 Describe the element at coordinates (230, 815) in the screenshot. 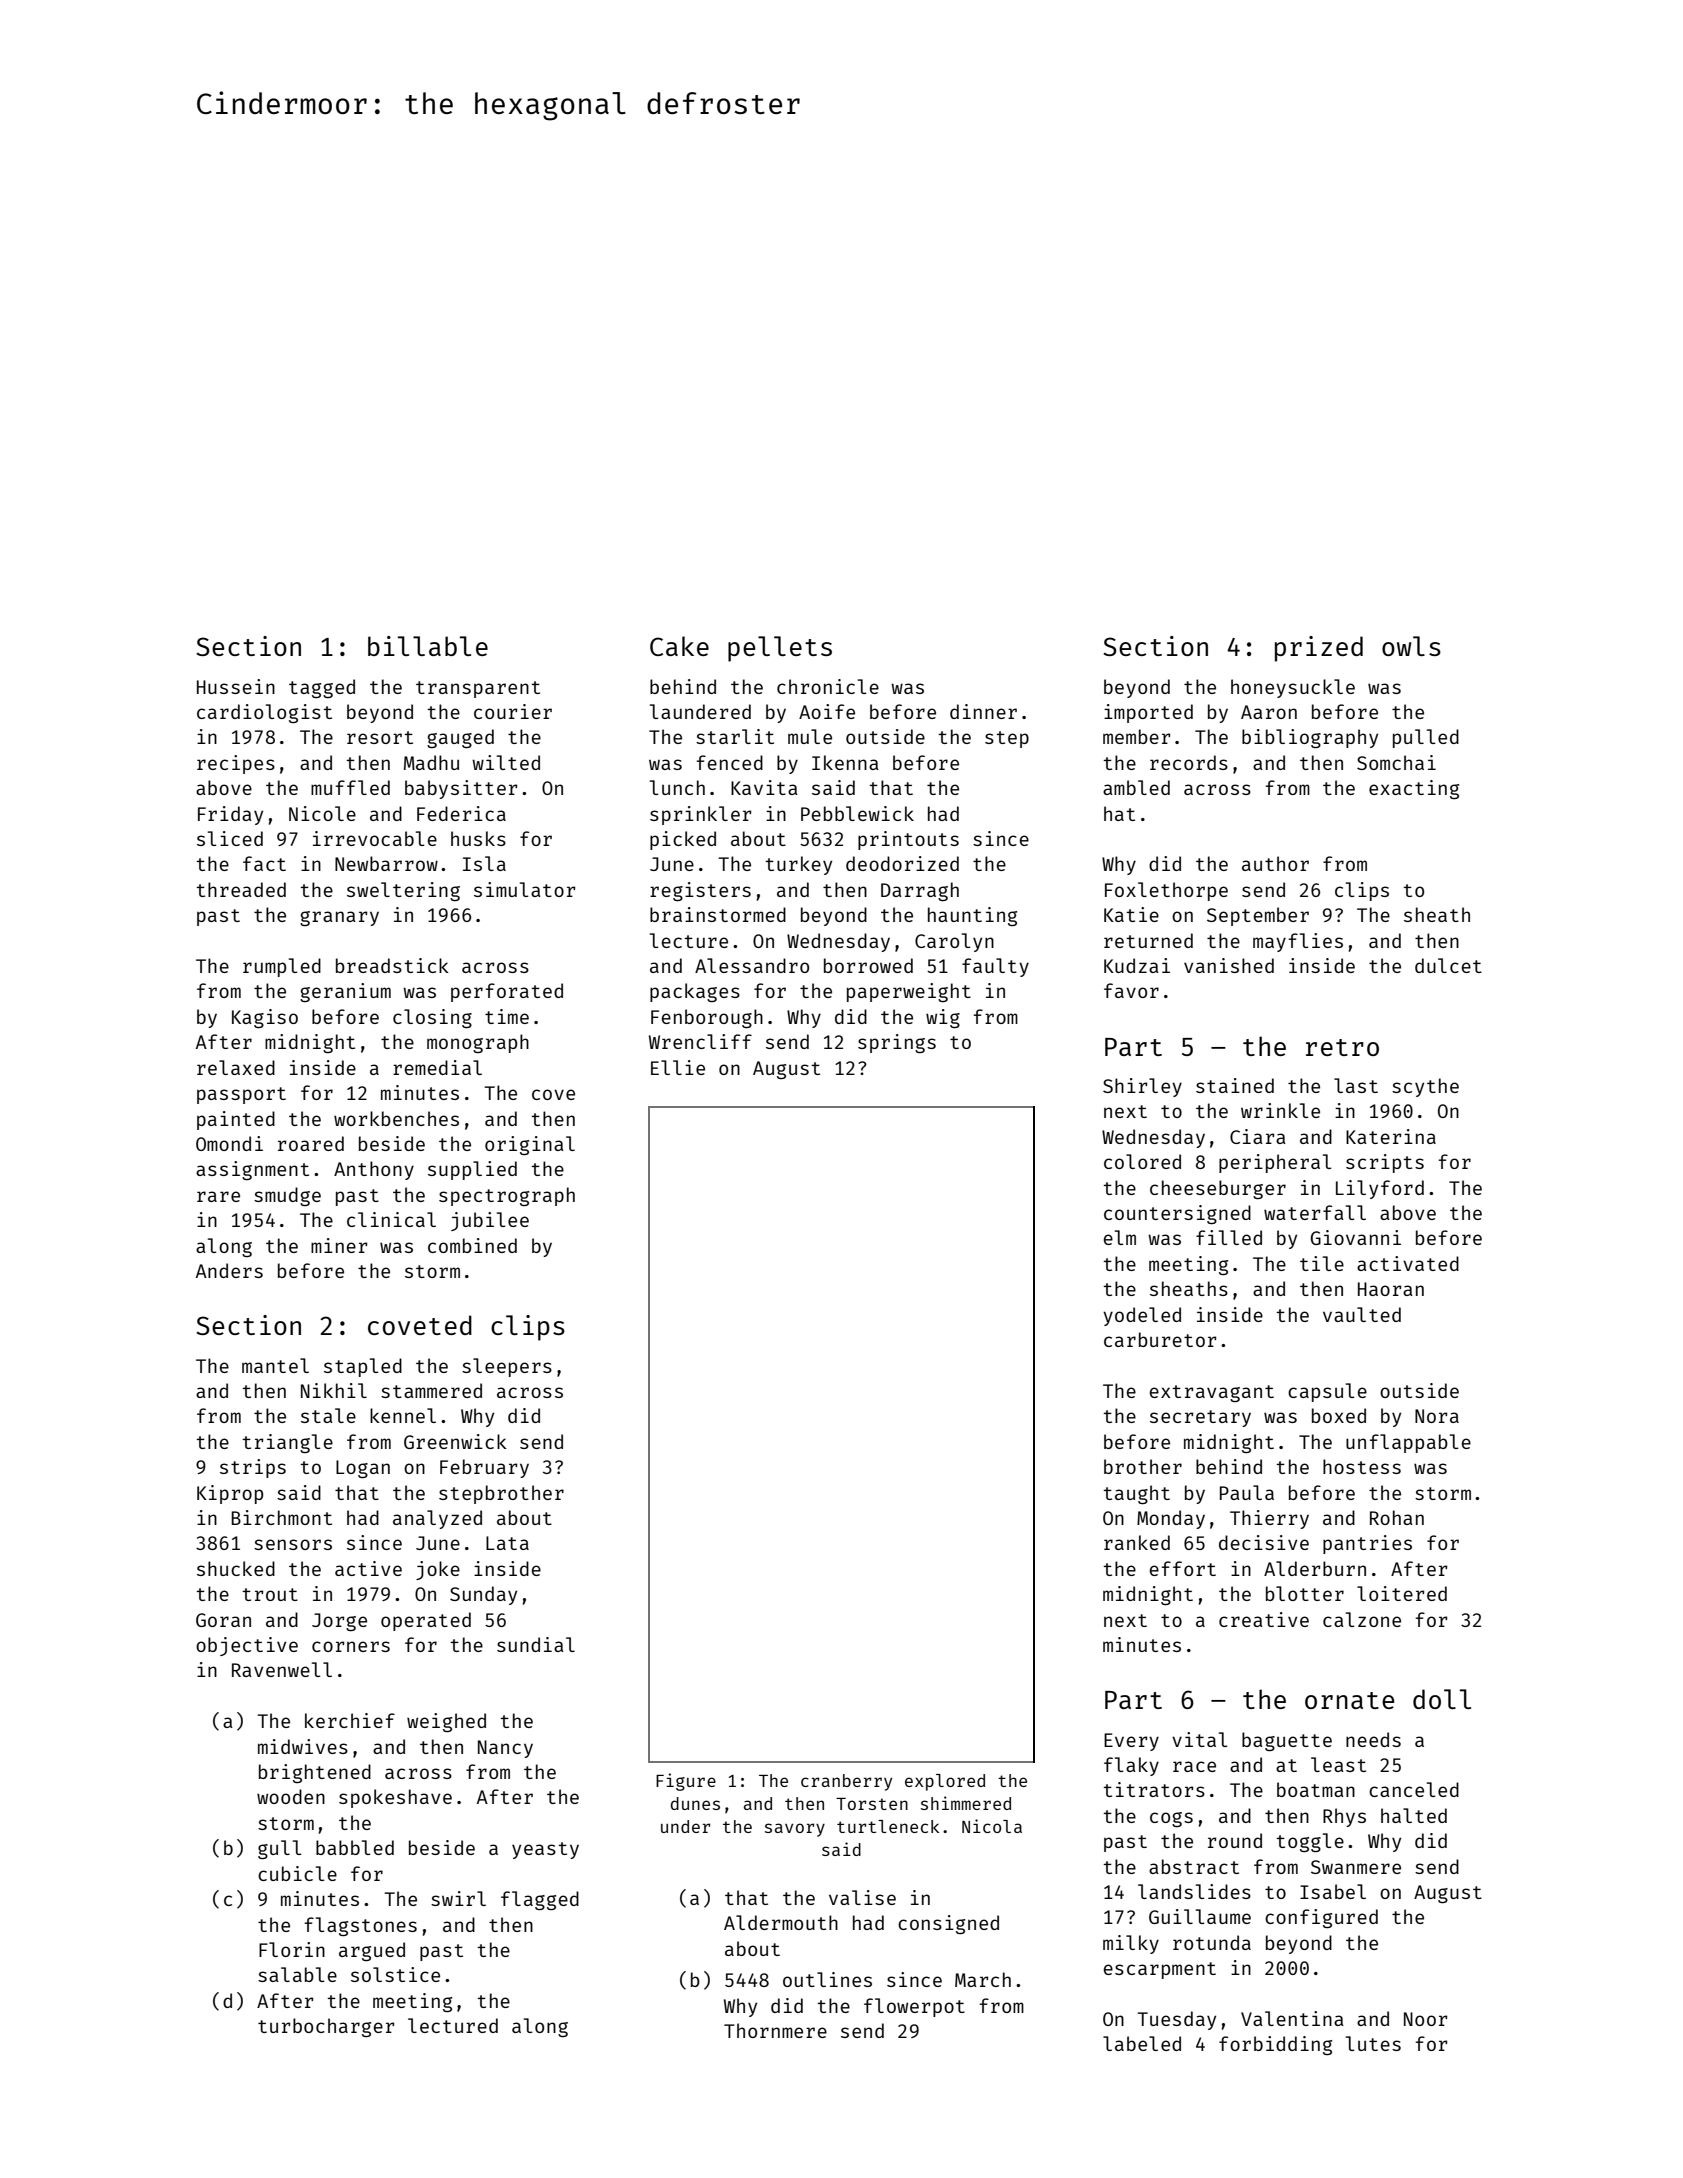

I see `Friday` at that location.
